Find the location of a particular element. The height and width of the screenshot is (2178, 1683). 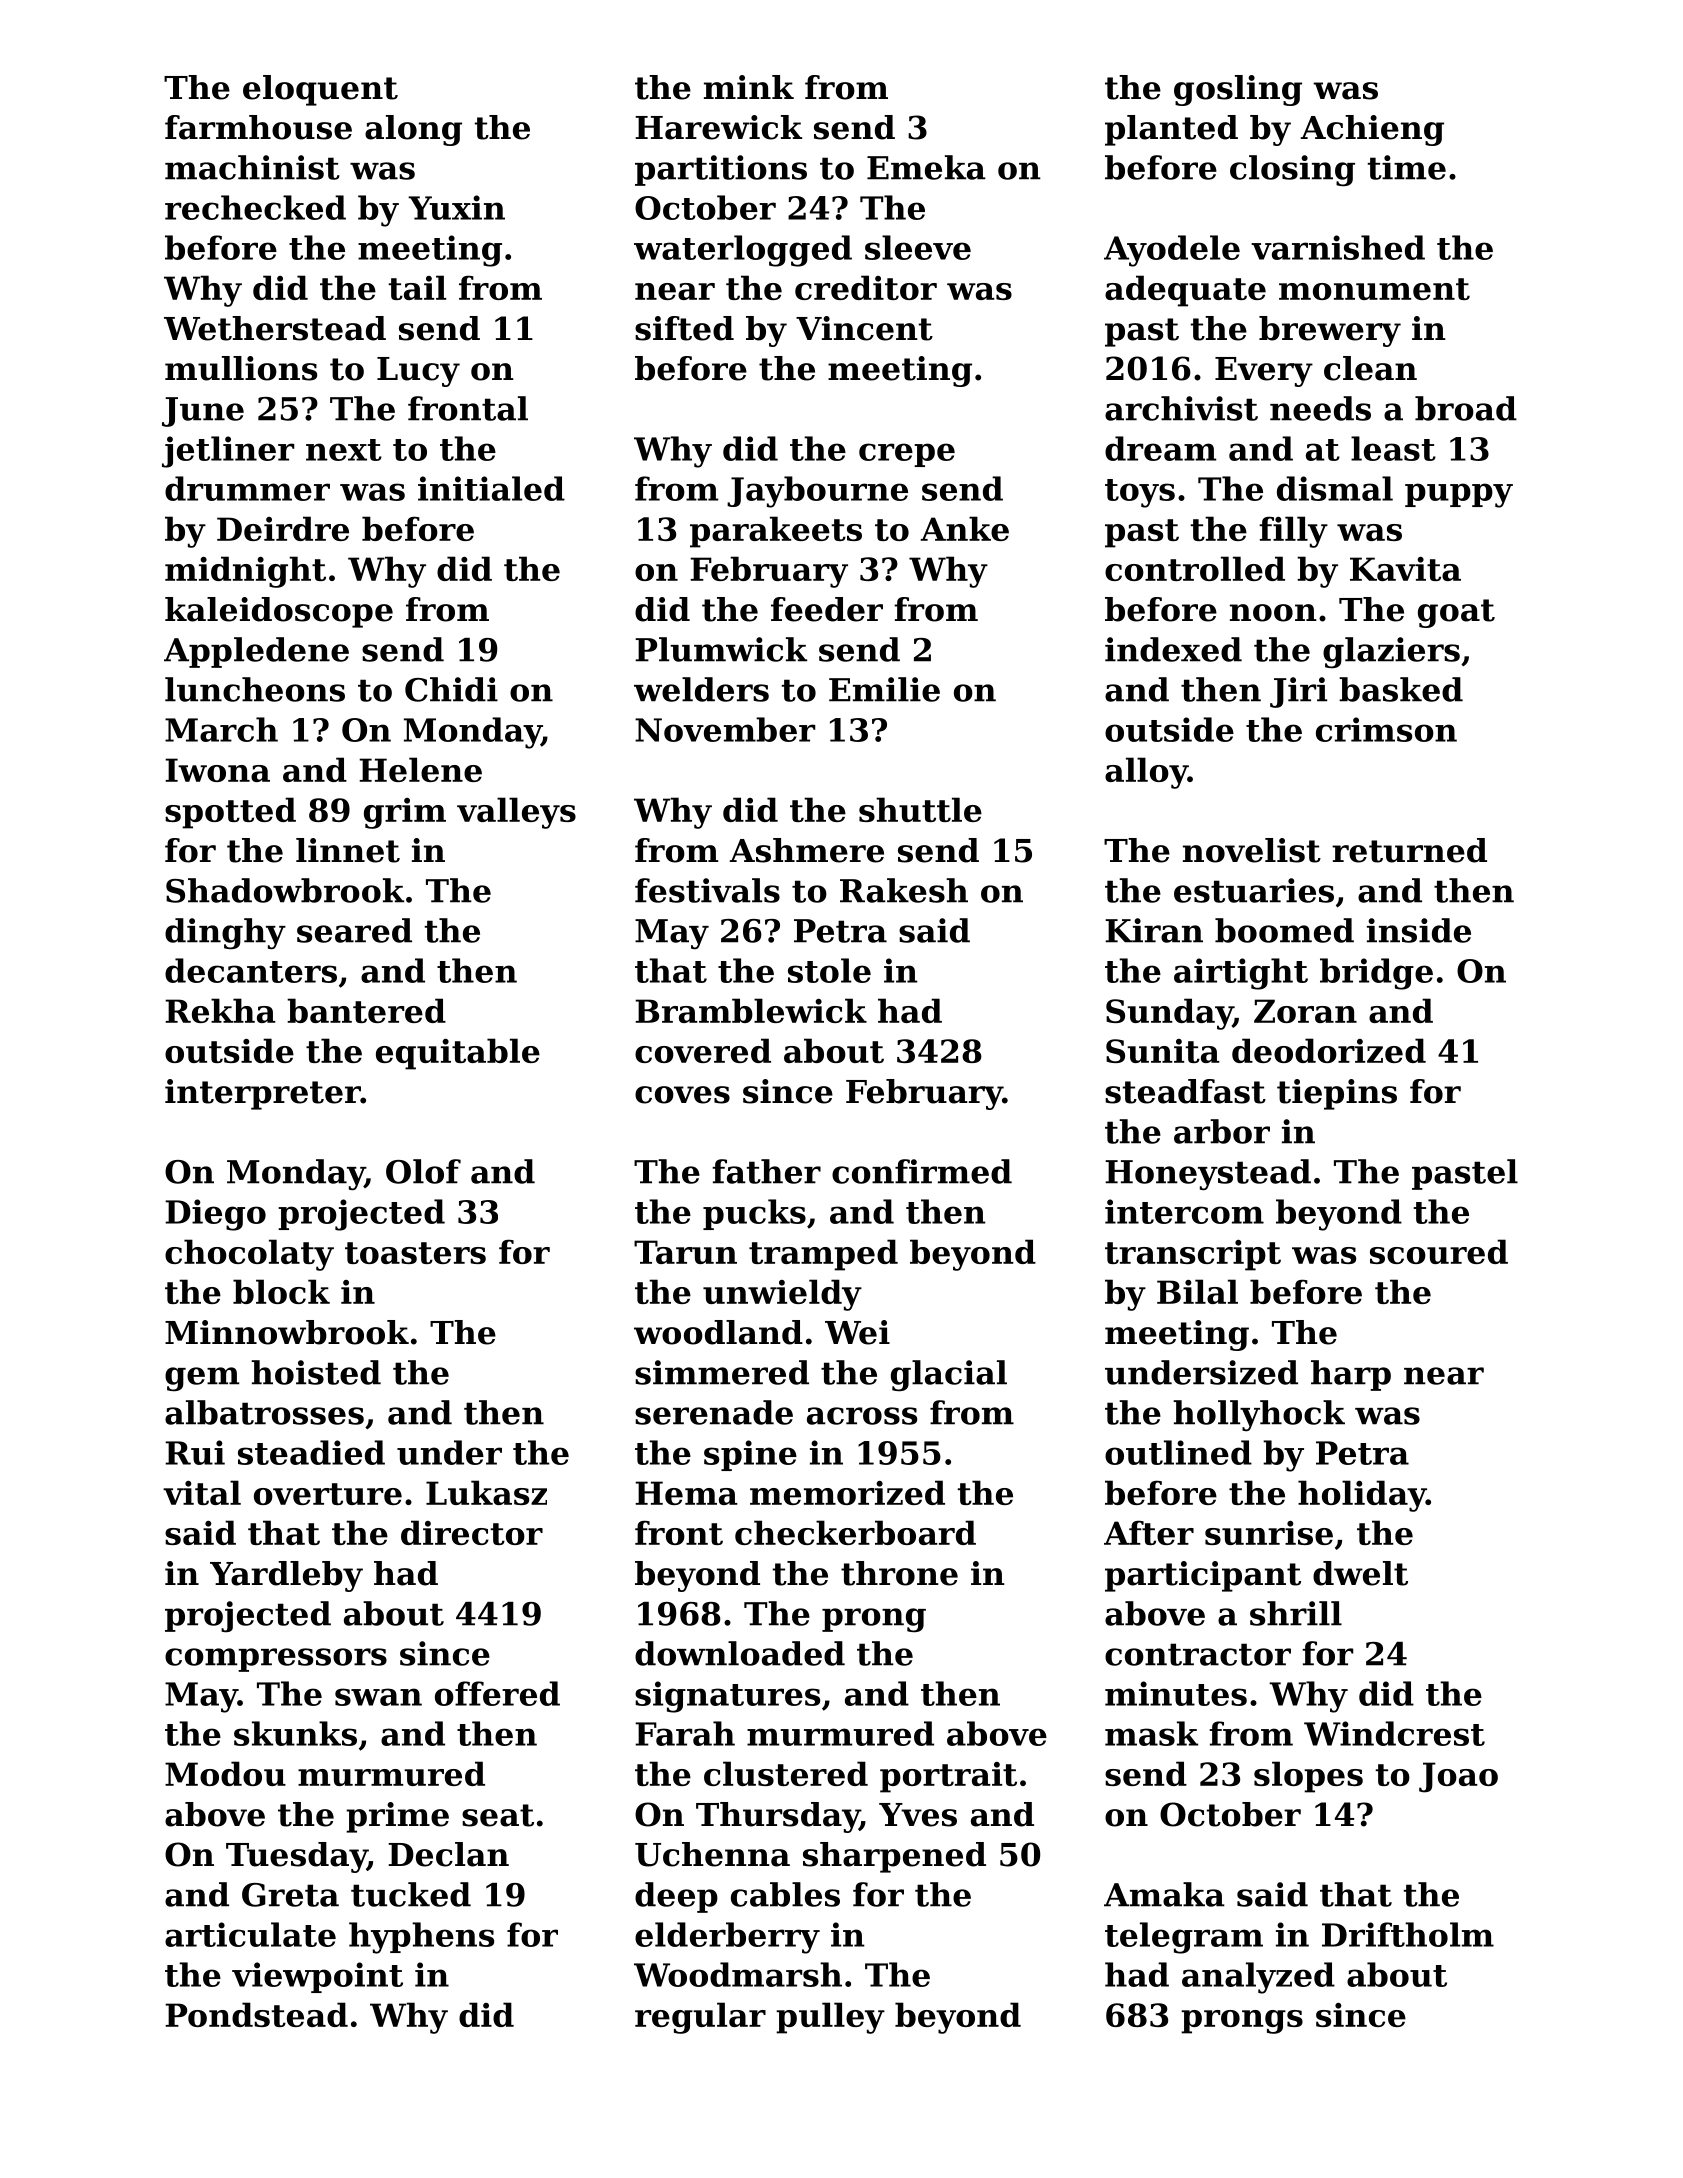

scoured is located at coordinates (1439, 1251).
